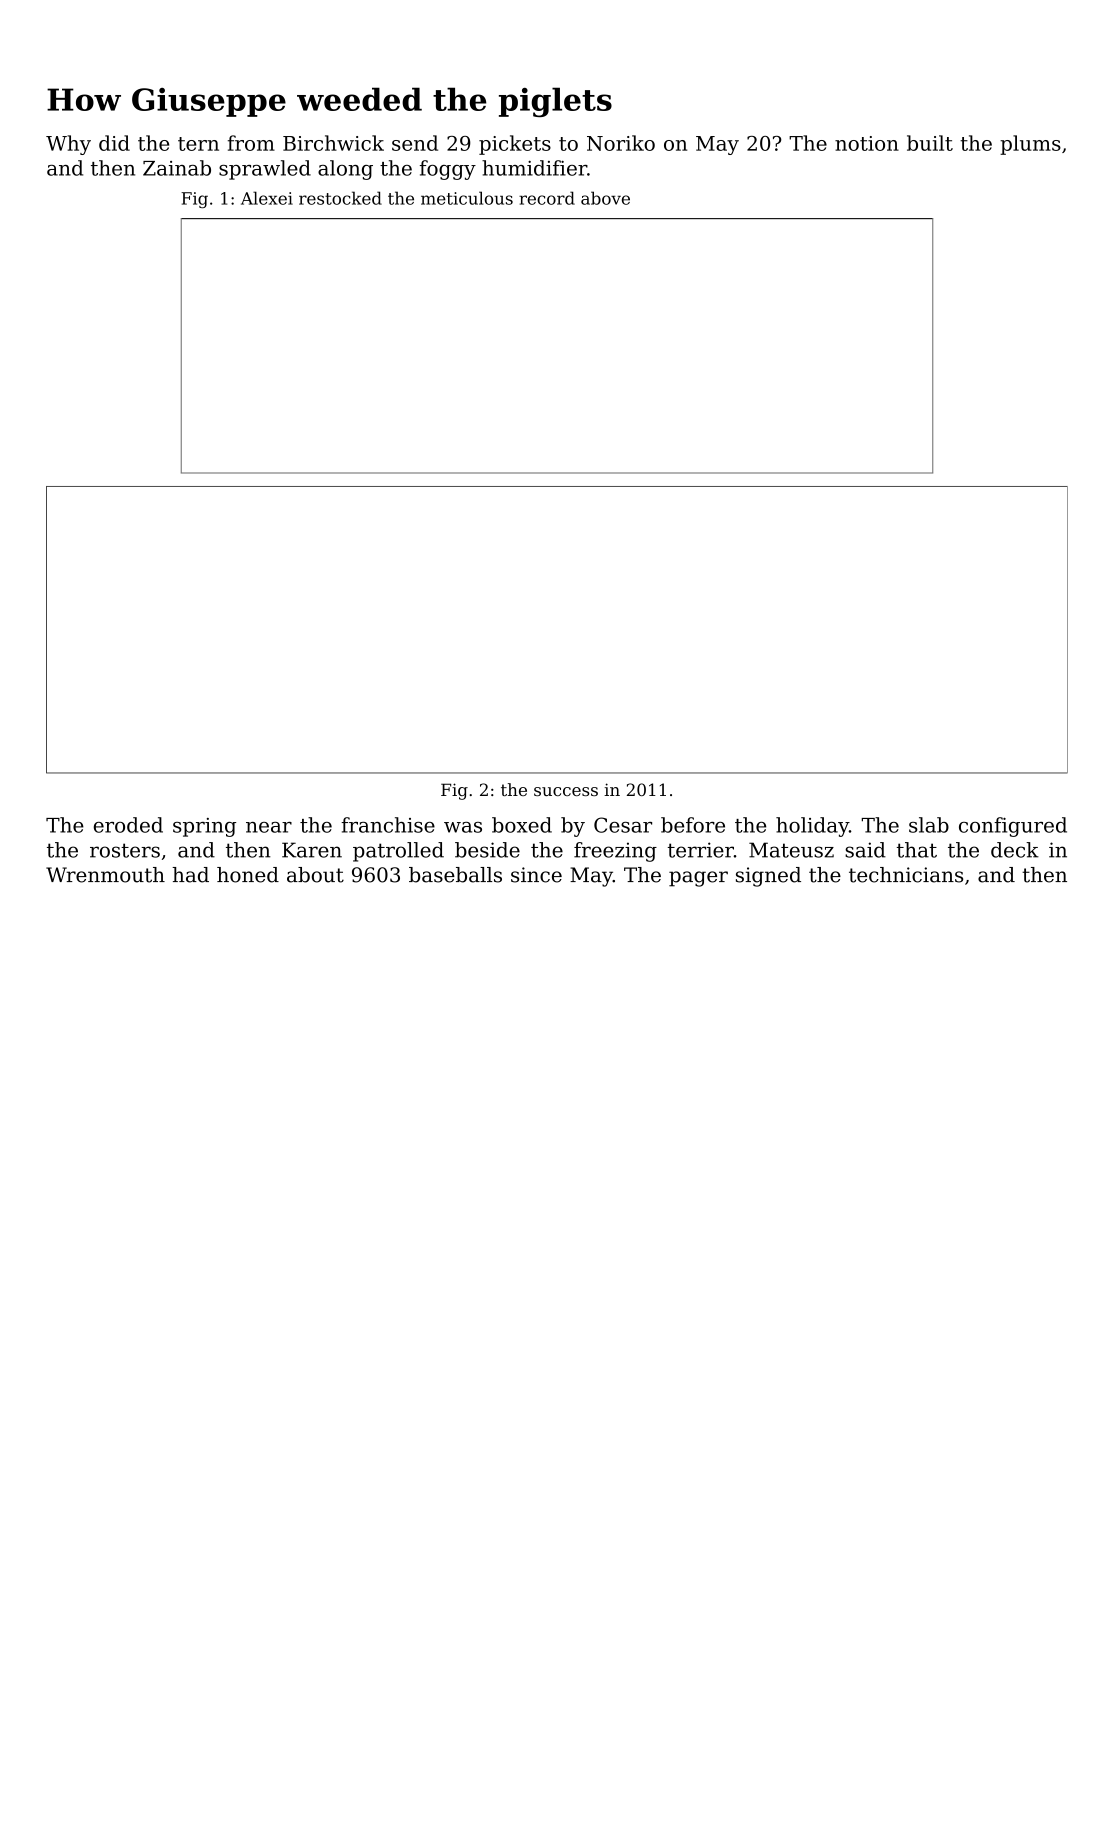 Image resolution: width=1114 pixels, height=1835 pixels. Describe the element at coordinates (415, 143) in the document. I see `send` at that location.
